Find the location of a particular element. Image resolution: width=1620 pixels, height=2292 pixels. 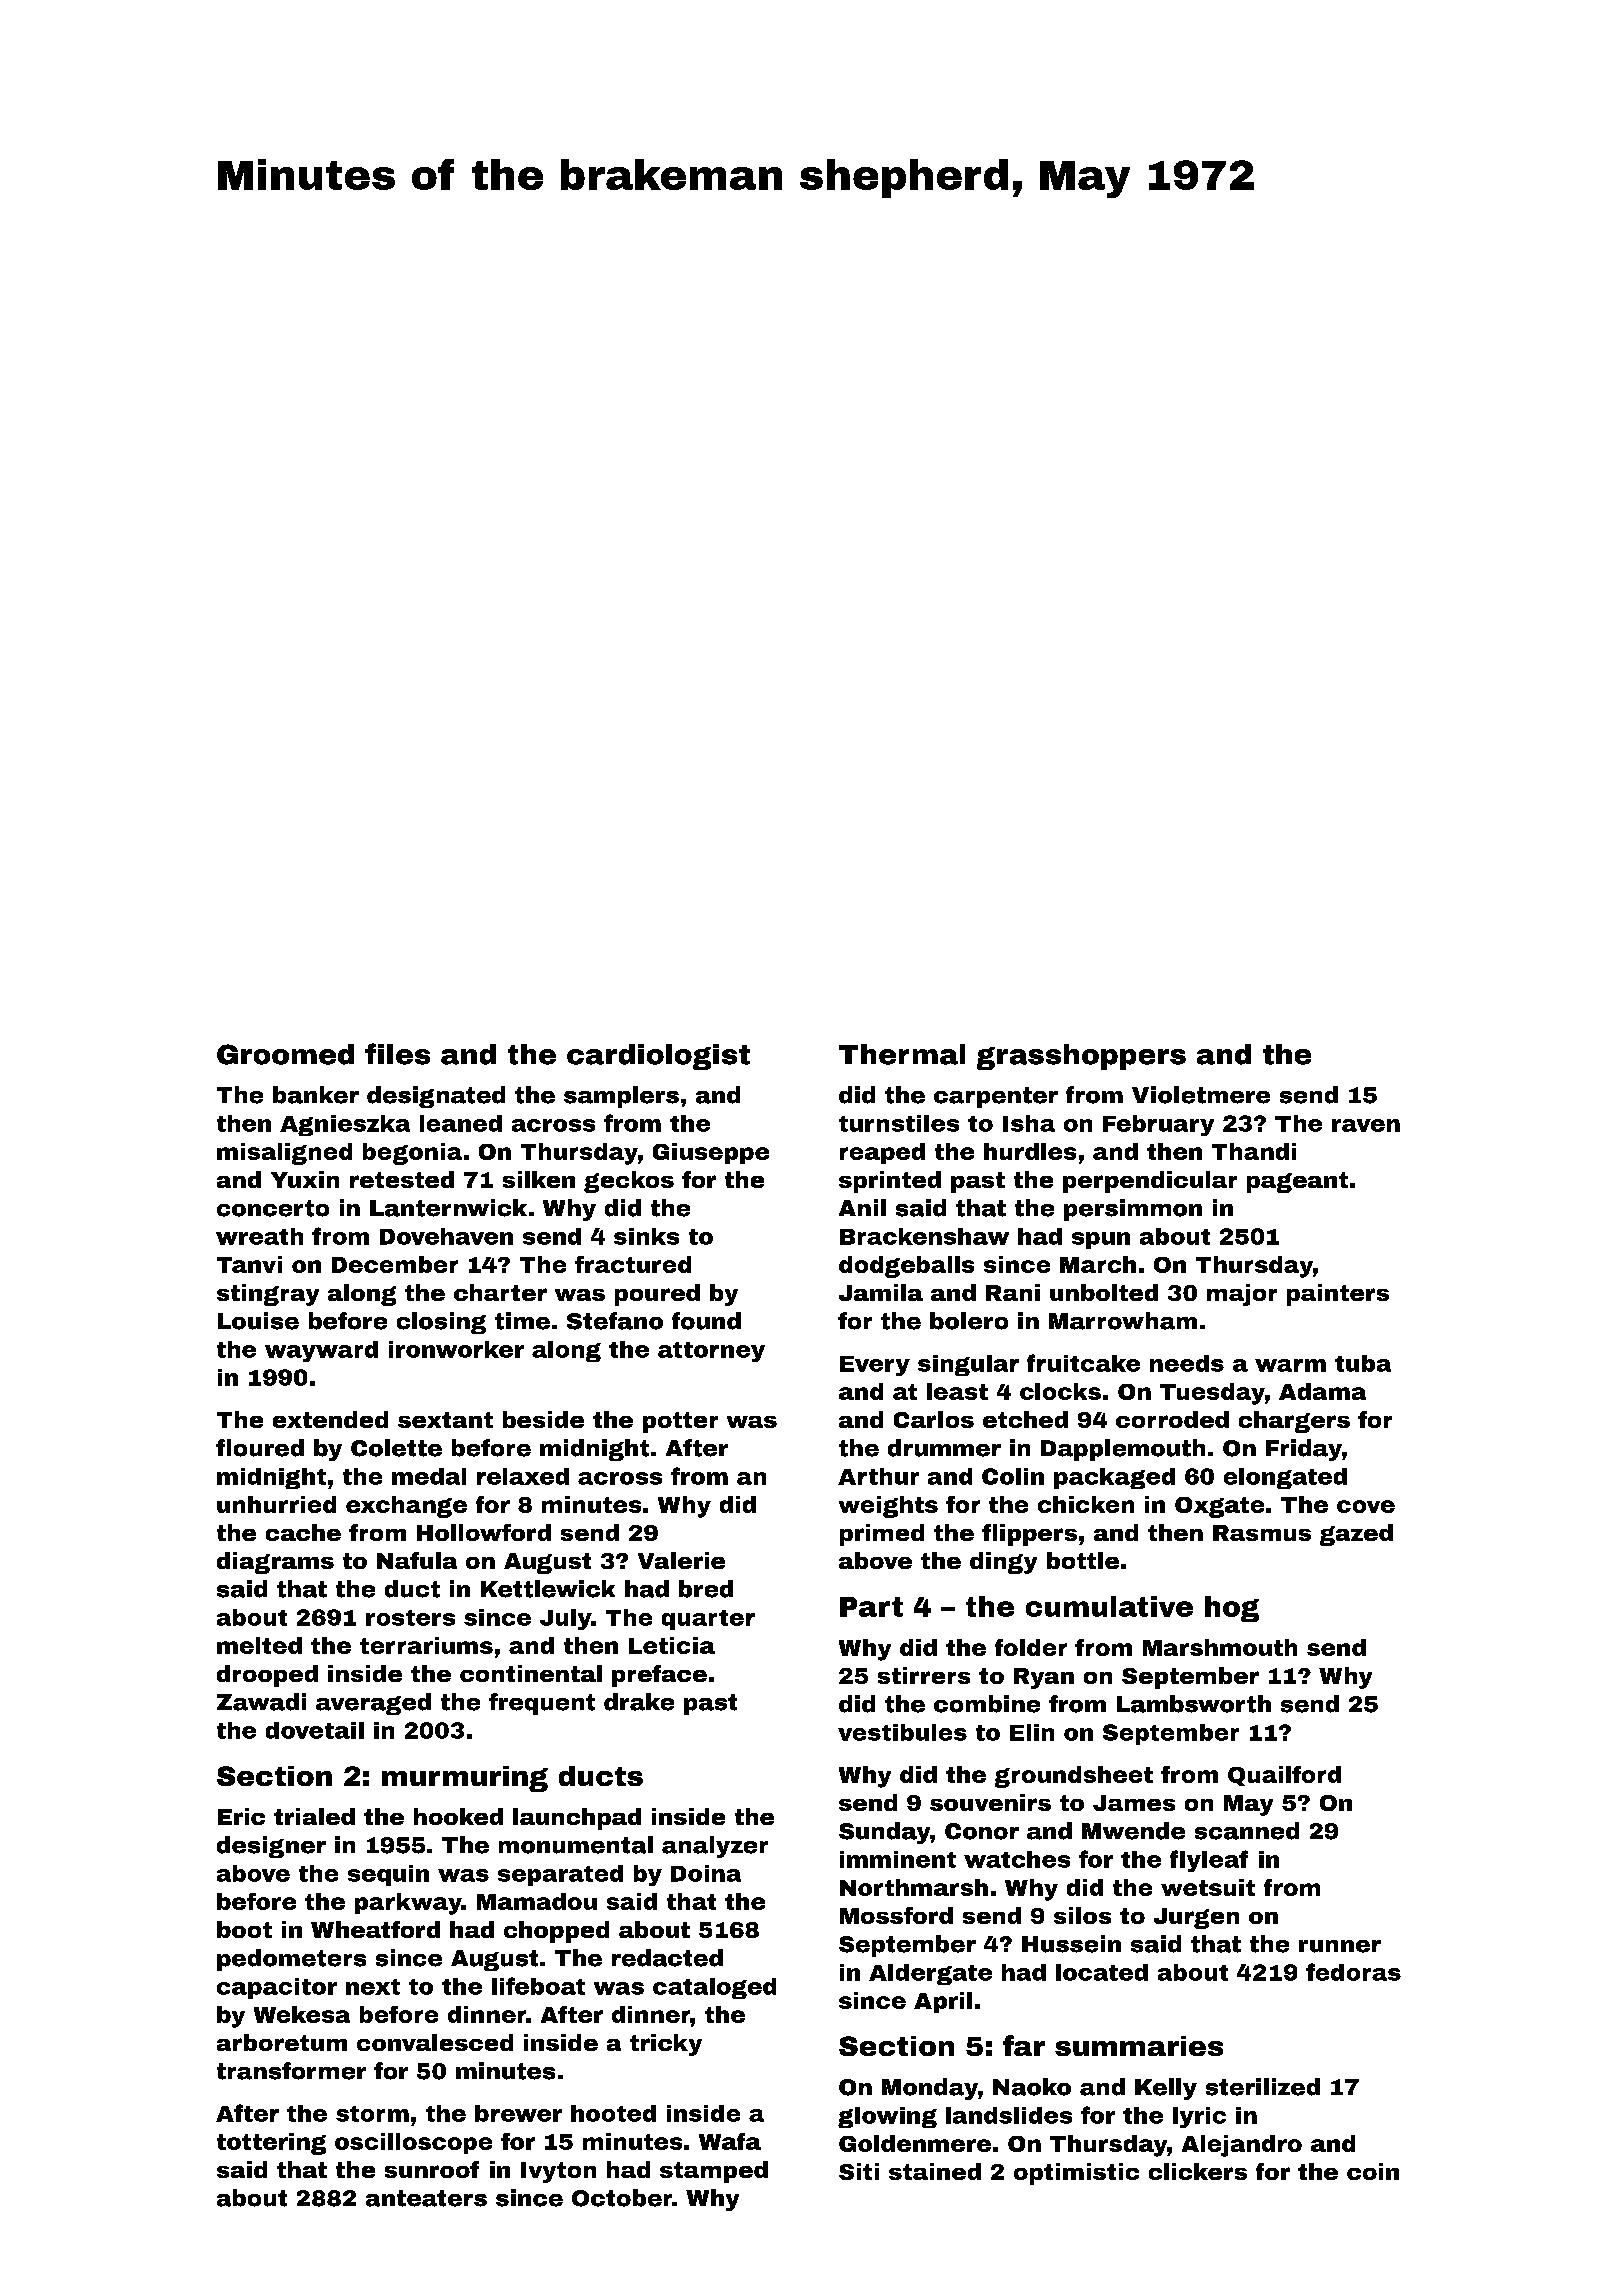

cardiologist is located at coordinates (658, 1057).
